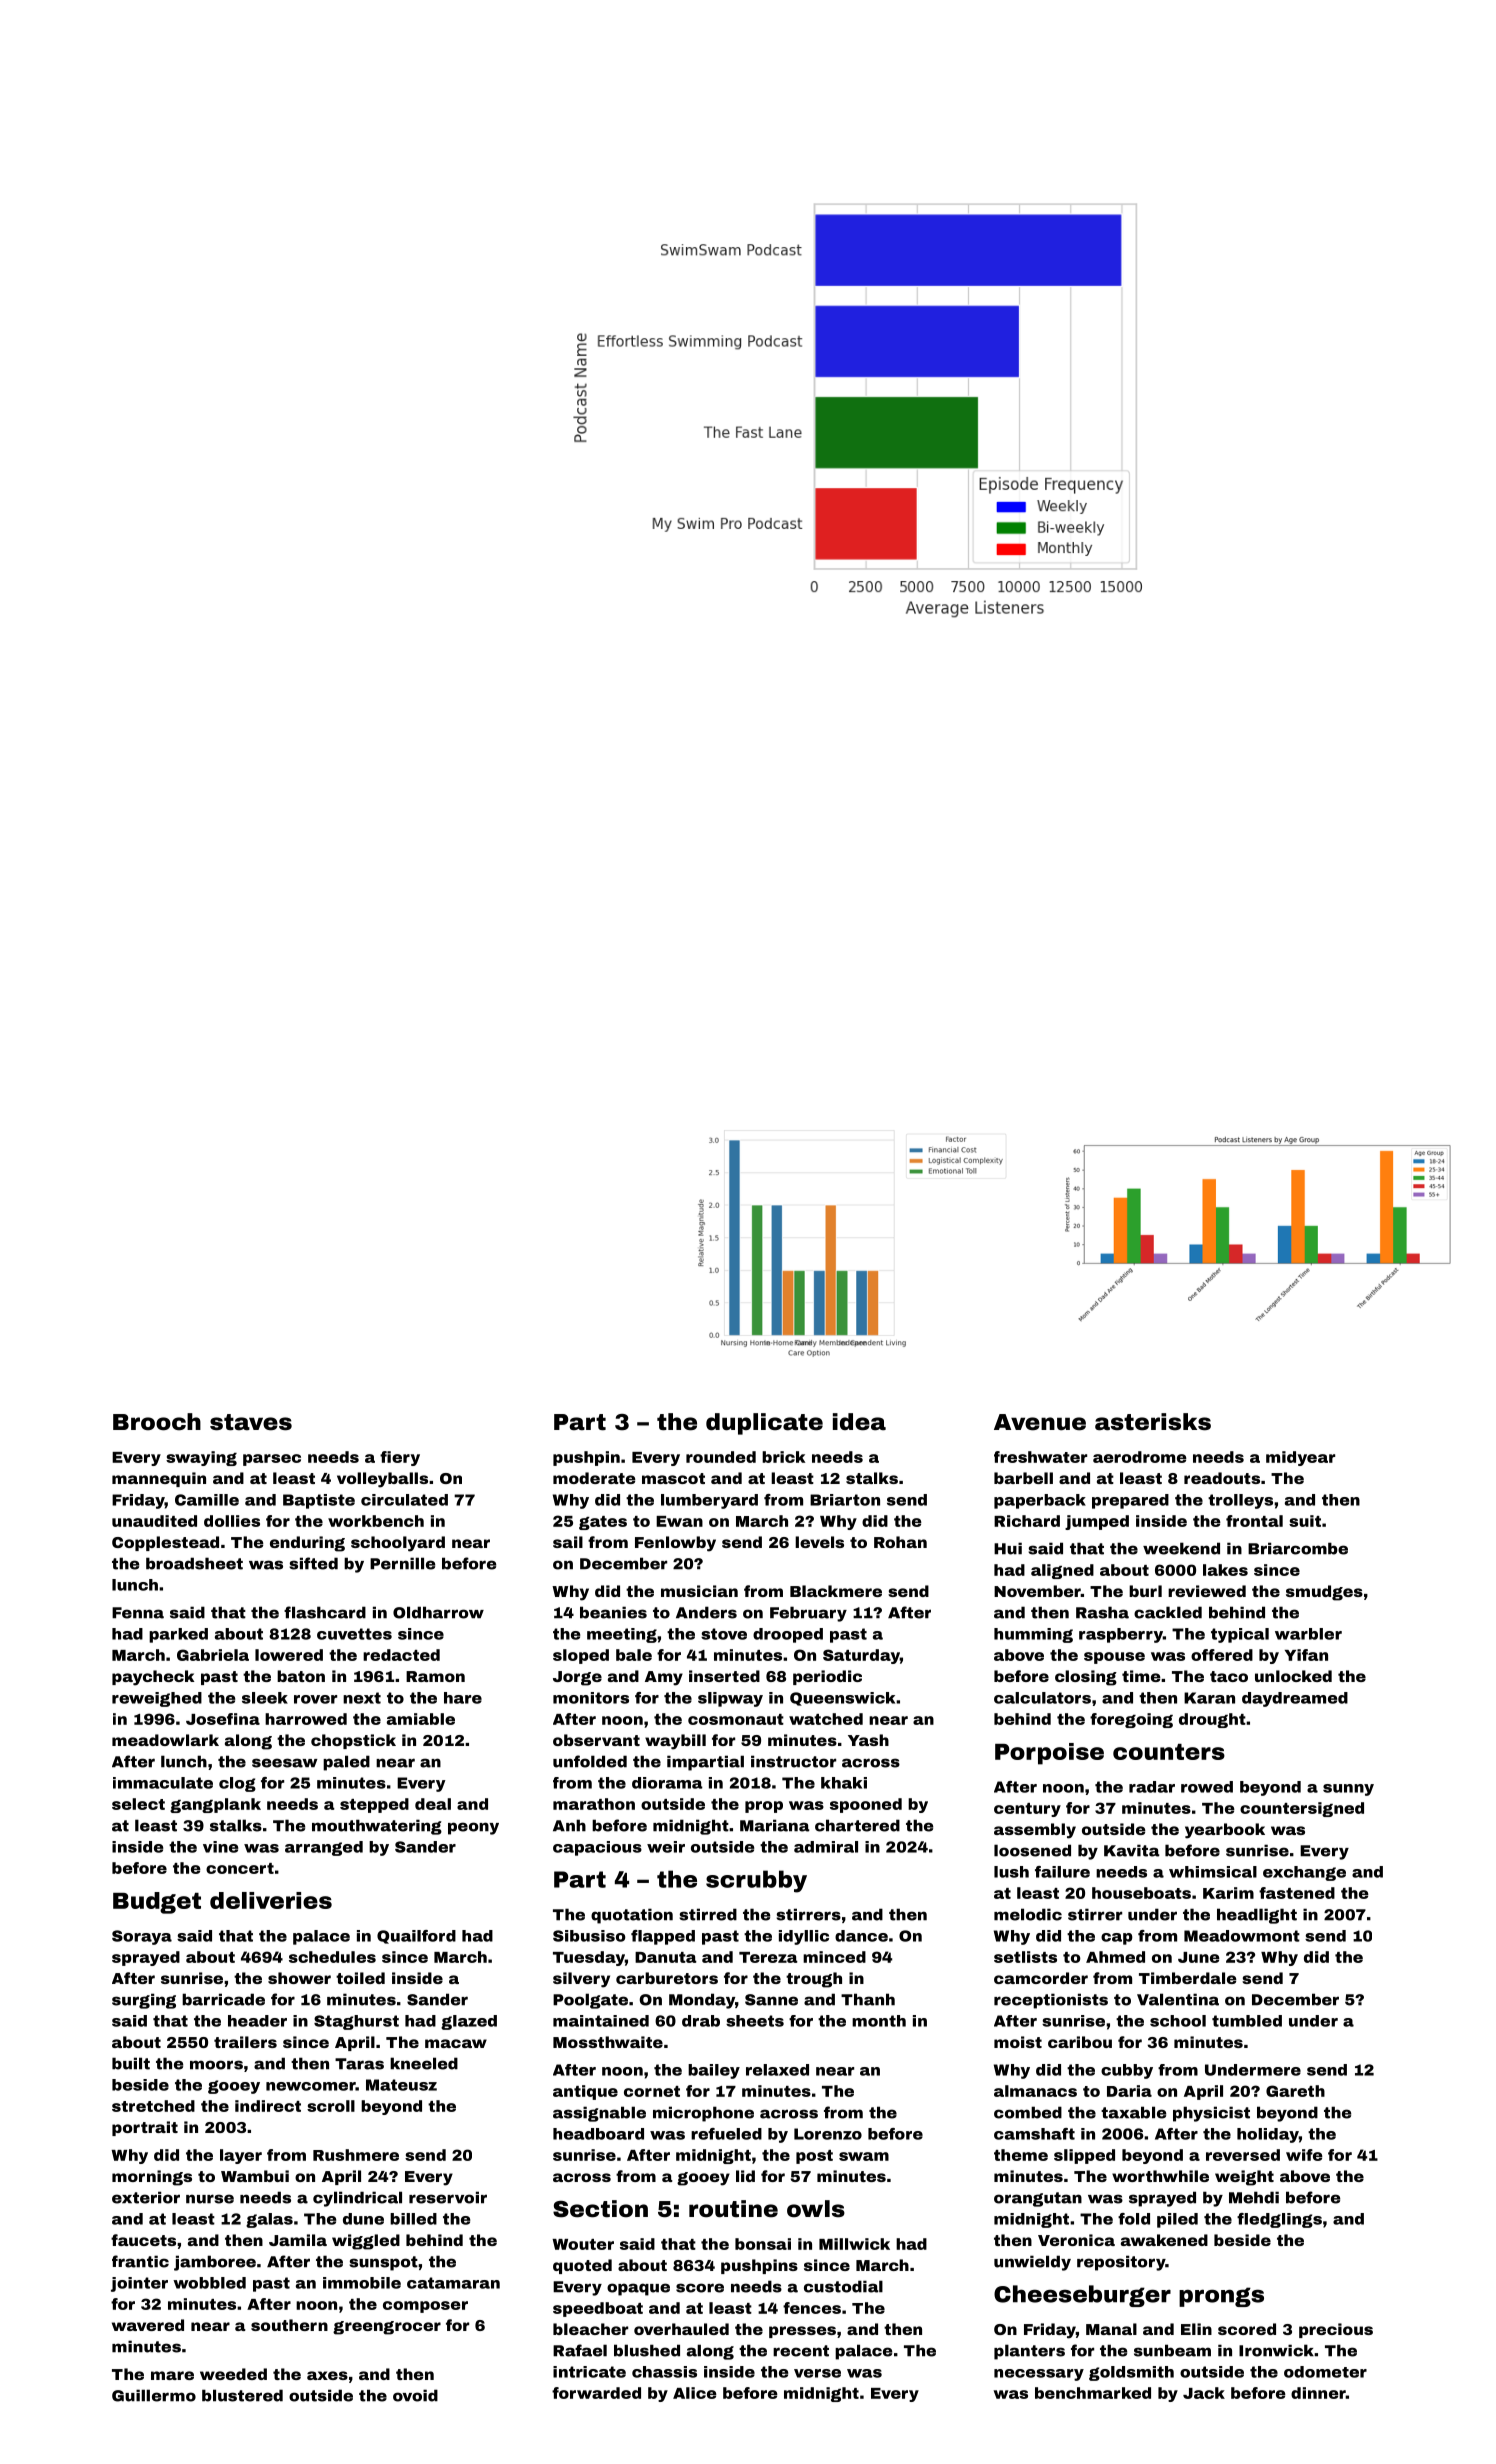  Describe the element at coordinates (251, 1422) in the image. I see `staves` at that location.
